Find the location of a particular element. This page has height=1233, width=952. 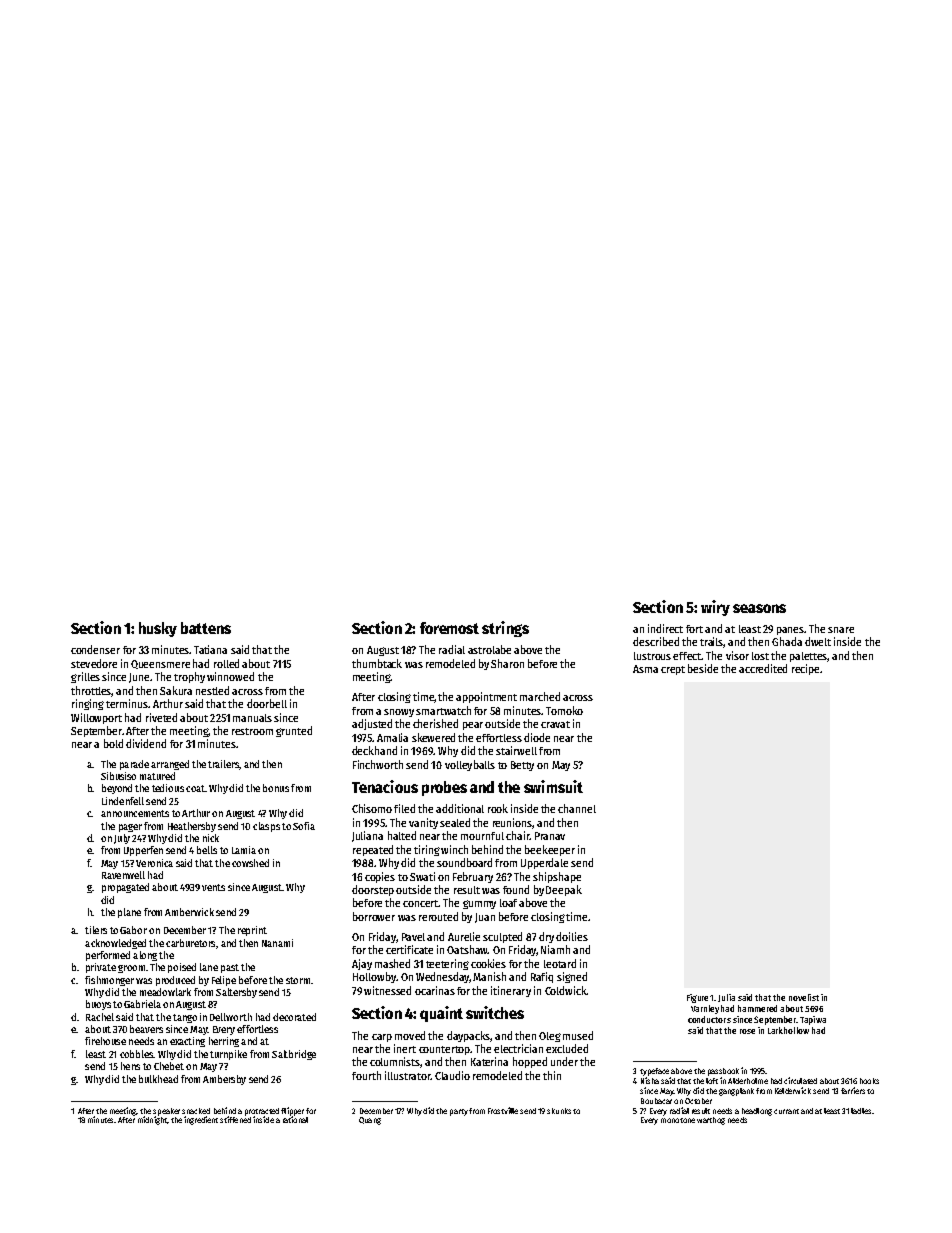

concert is located at coordinates (420, 903).
